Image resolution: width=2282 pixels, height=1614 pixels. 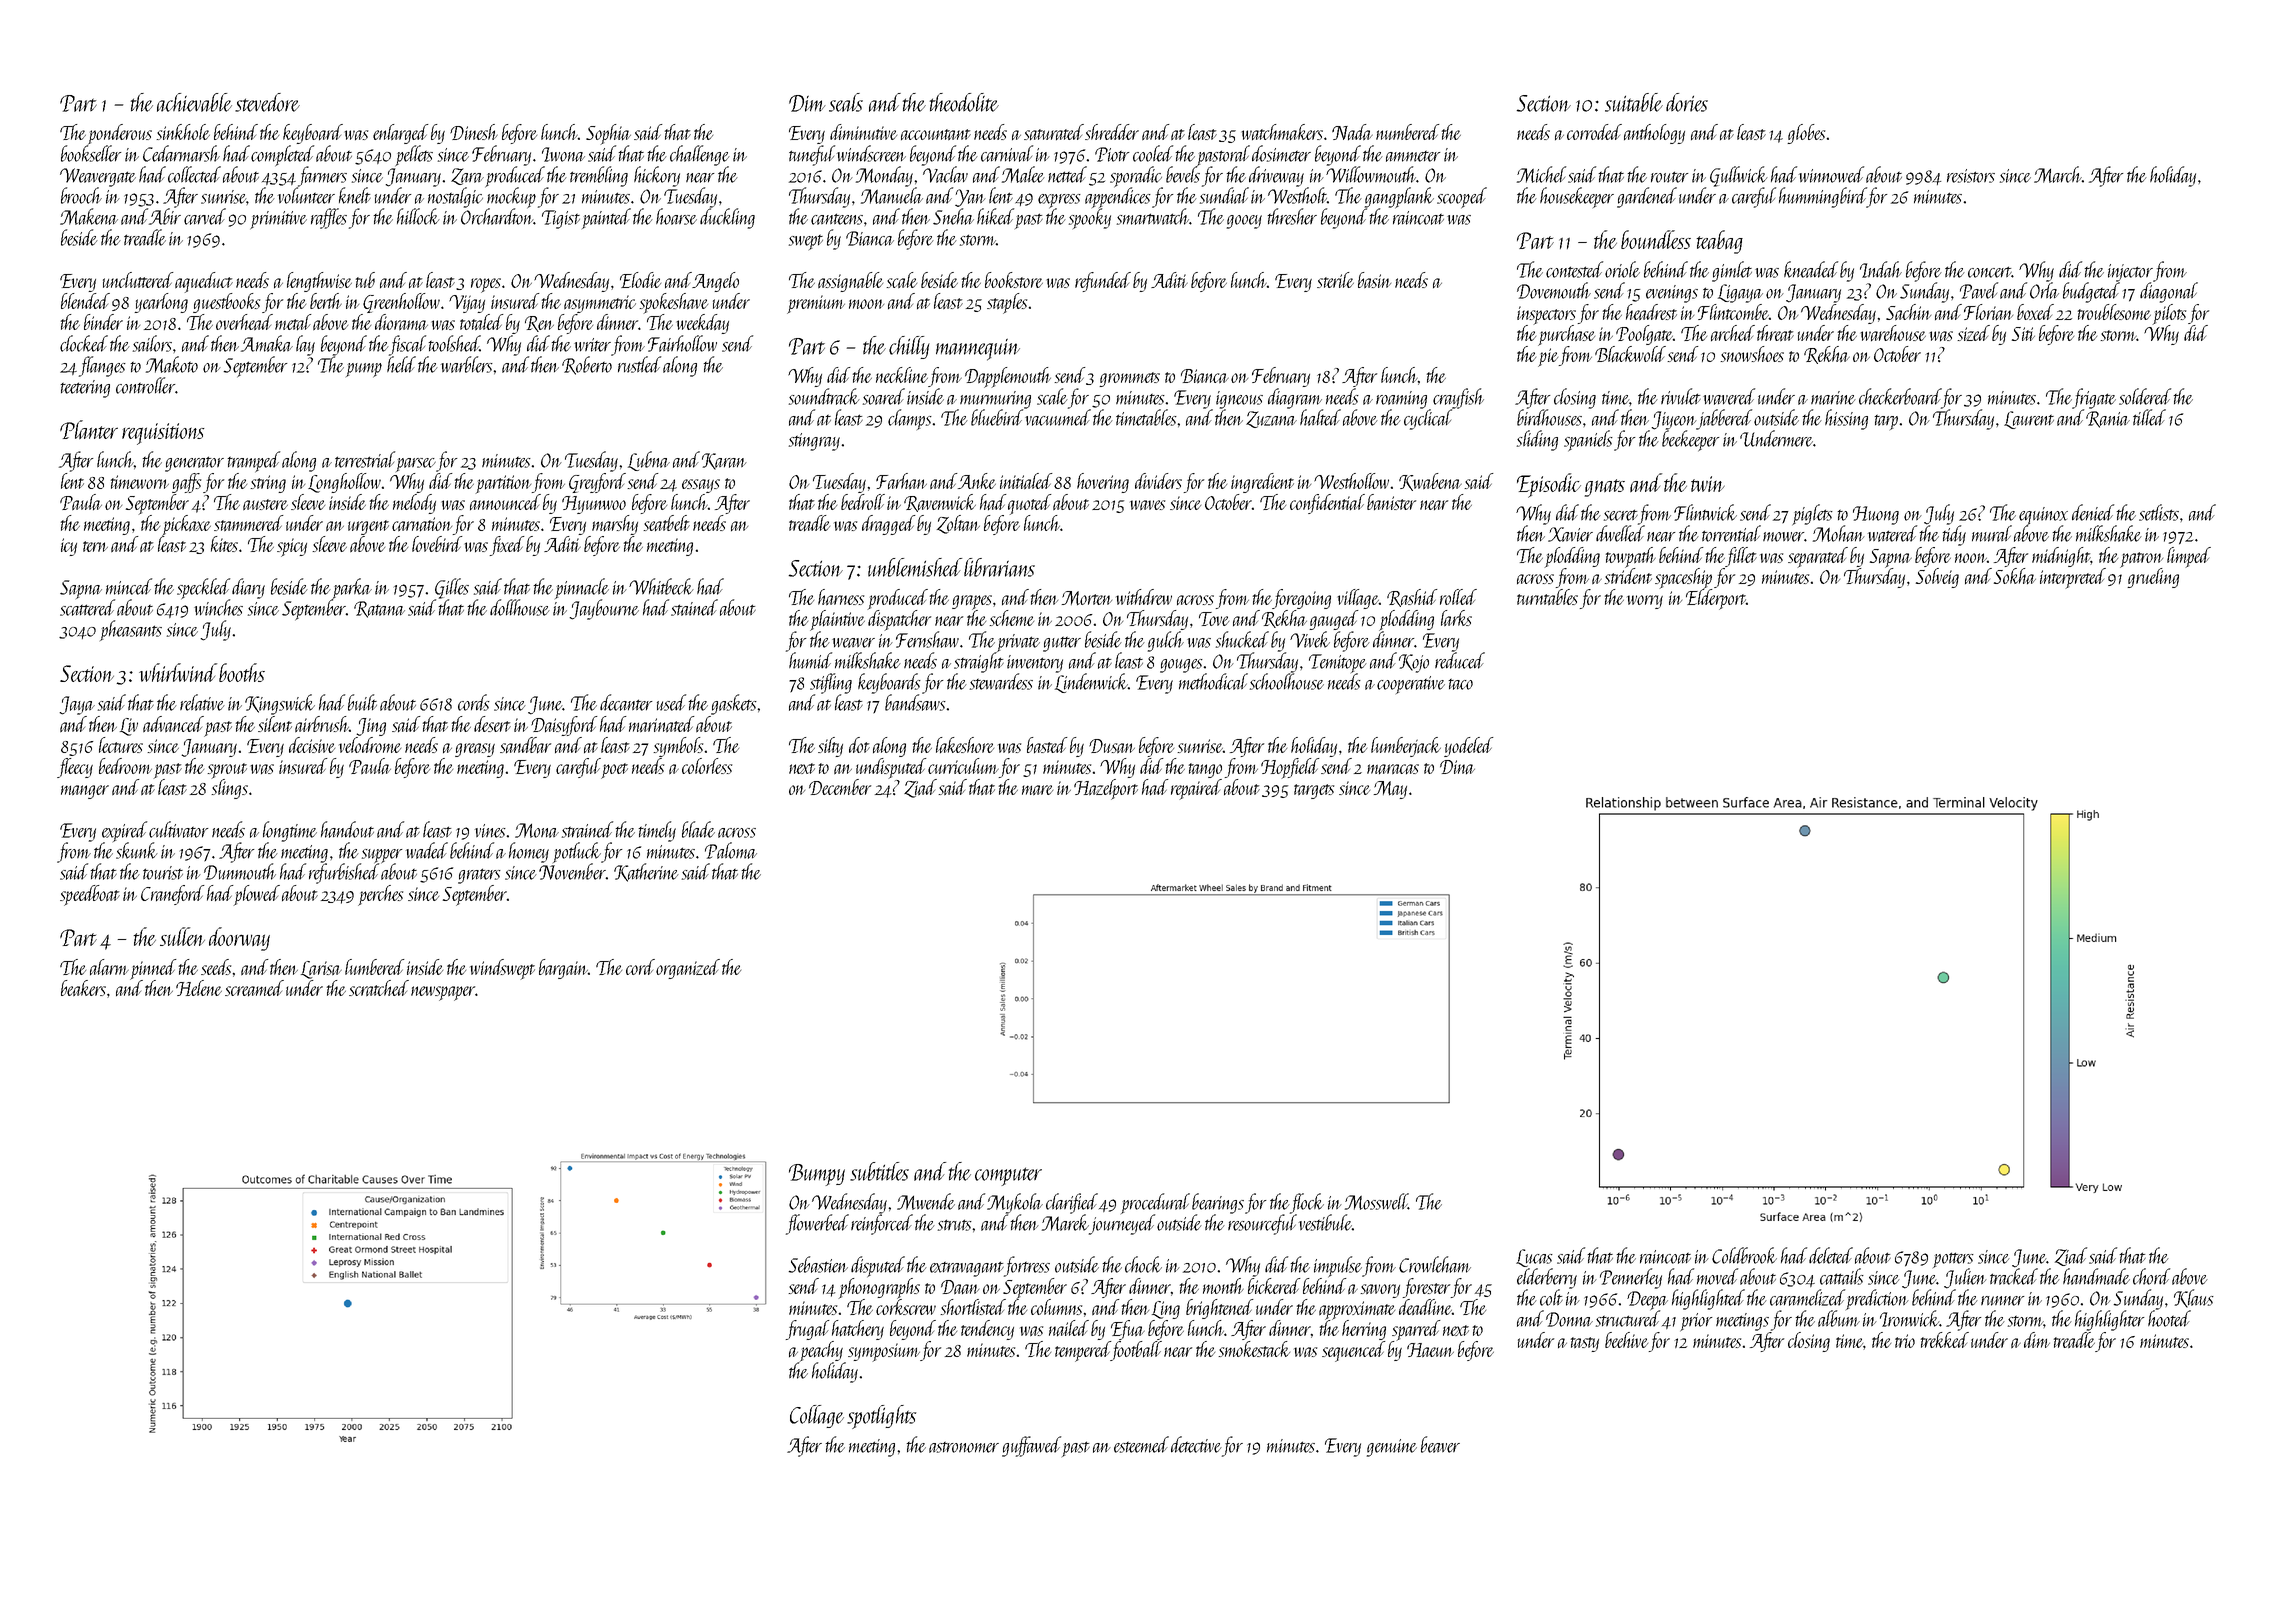 What do you see at coordinates (807, 1330) in the image?
I see `frugal` at bounding box center [807, 1330].
